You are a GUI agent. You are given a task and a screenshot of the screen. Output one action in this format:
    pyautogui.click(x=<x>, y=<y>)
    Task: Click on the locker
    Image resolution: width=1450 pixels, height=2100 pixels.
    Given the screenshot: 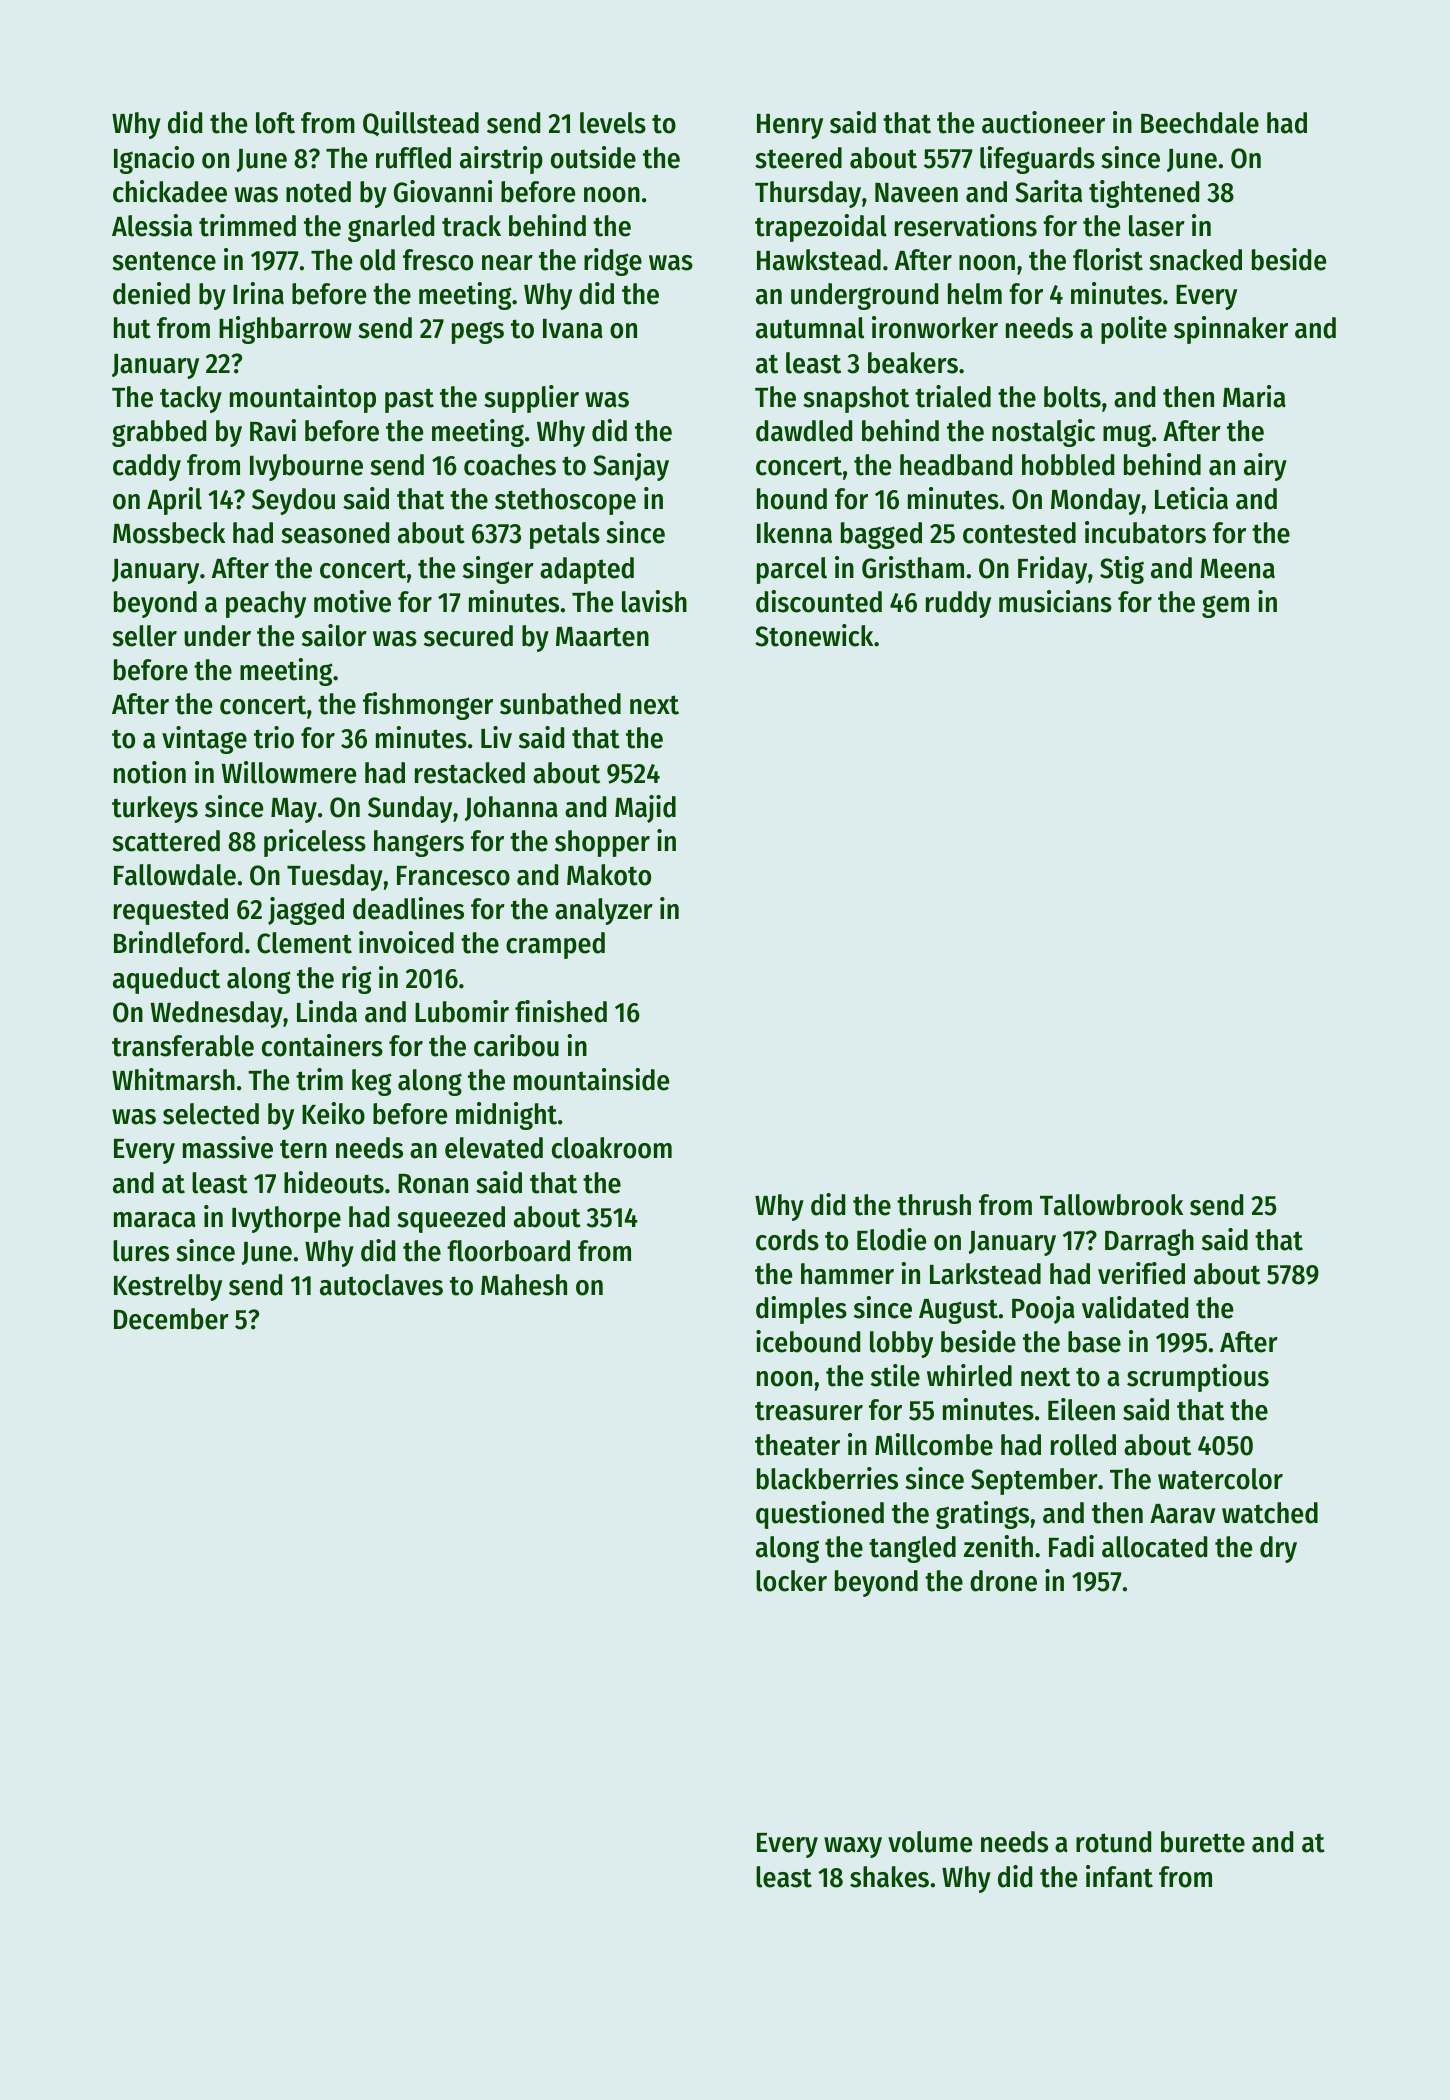 What is the action you would take?
    pyautogui.click(x=791, y=1581)
